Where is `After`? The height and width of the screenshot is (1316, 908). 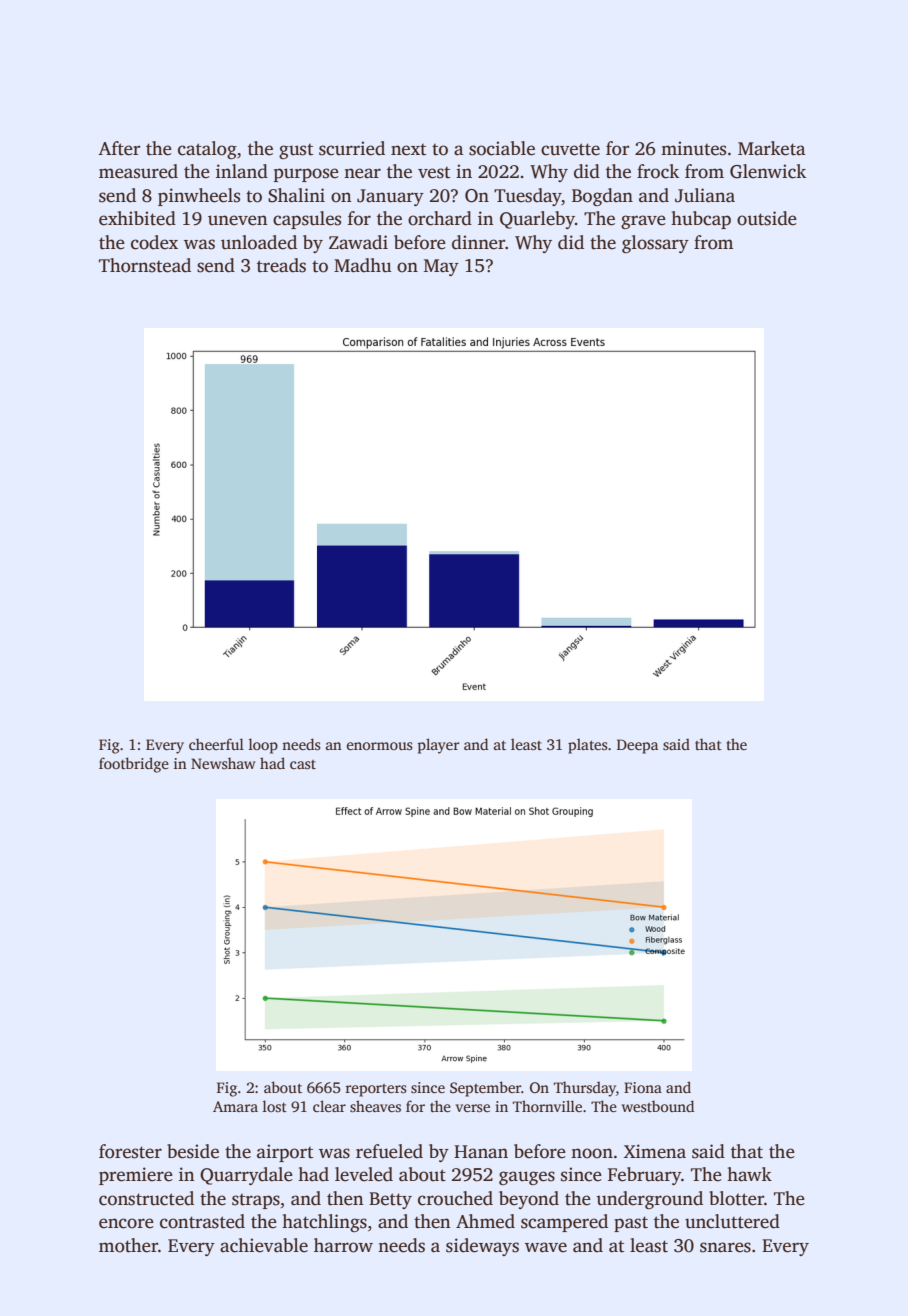
After is located at coordinates (119, 148).
